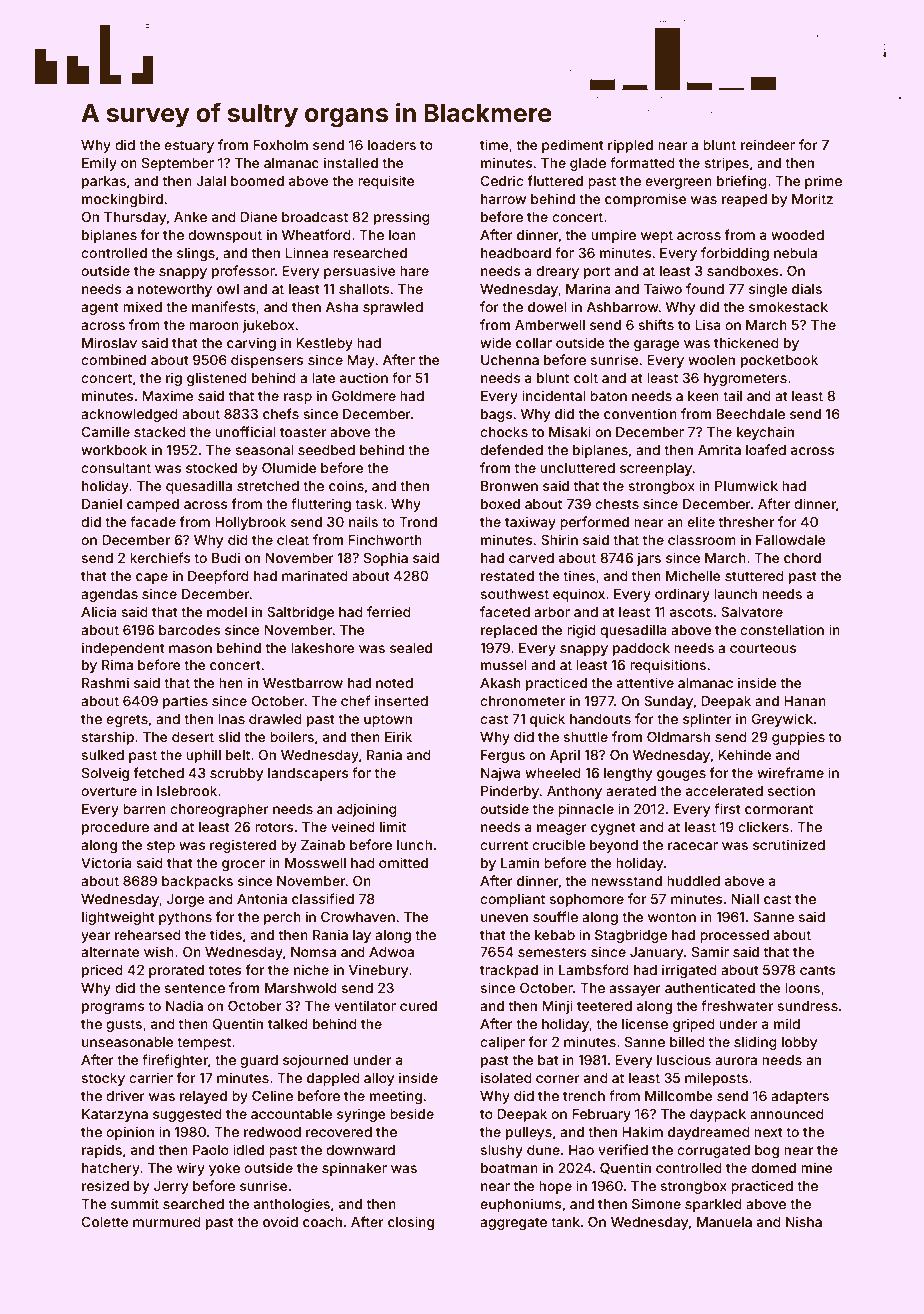  Describe the element at coordinates (799, 1043) in the image. I see `lobby` at that location.
